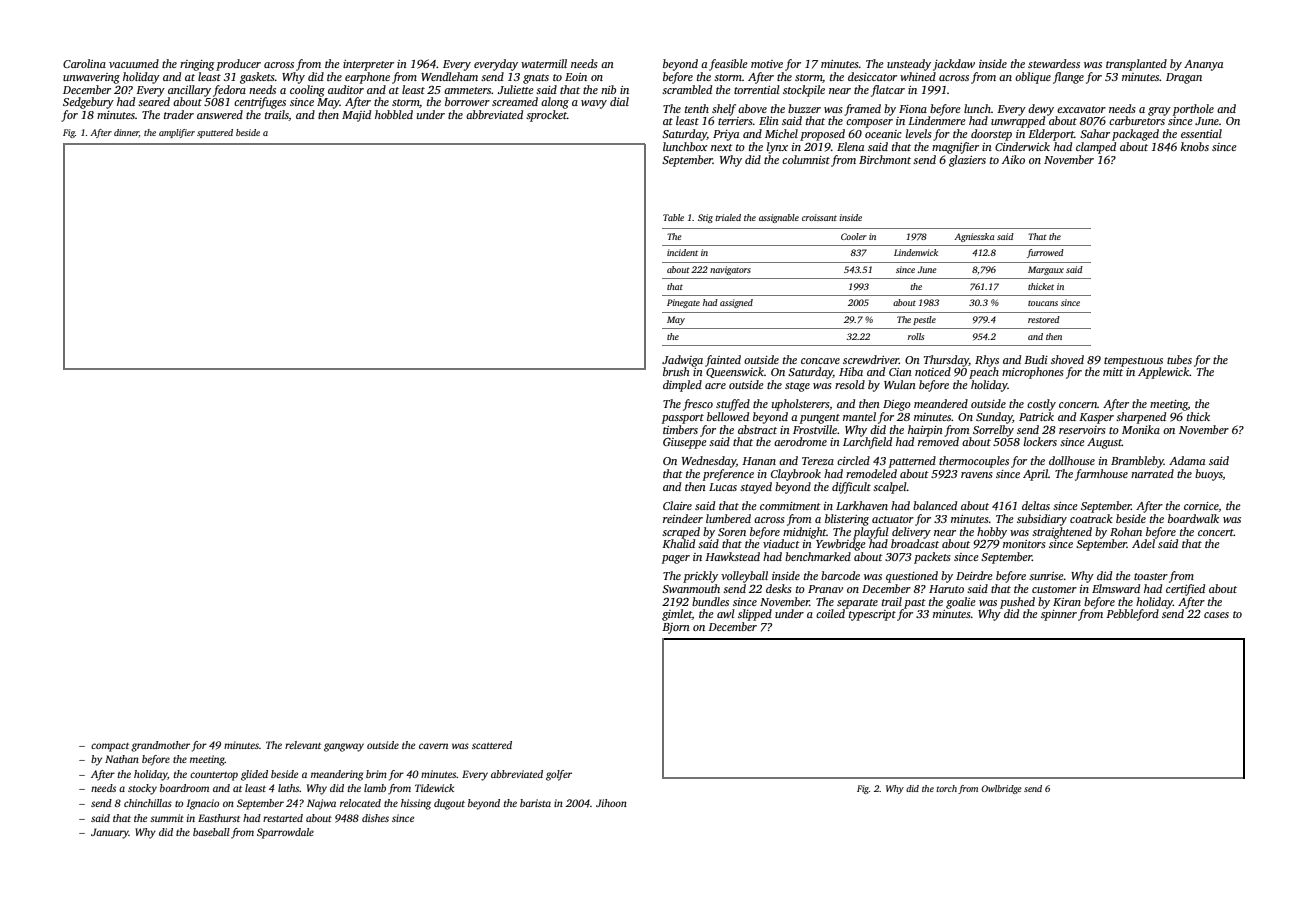 This page has width=1308, height=924. What do you see at coordinates (285, 833) in the page?
I see `Sparrowdale` at bounding box center [285, 833].
